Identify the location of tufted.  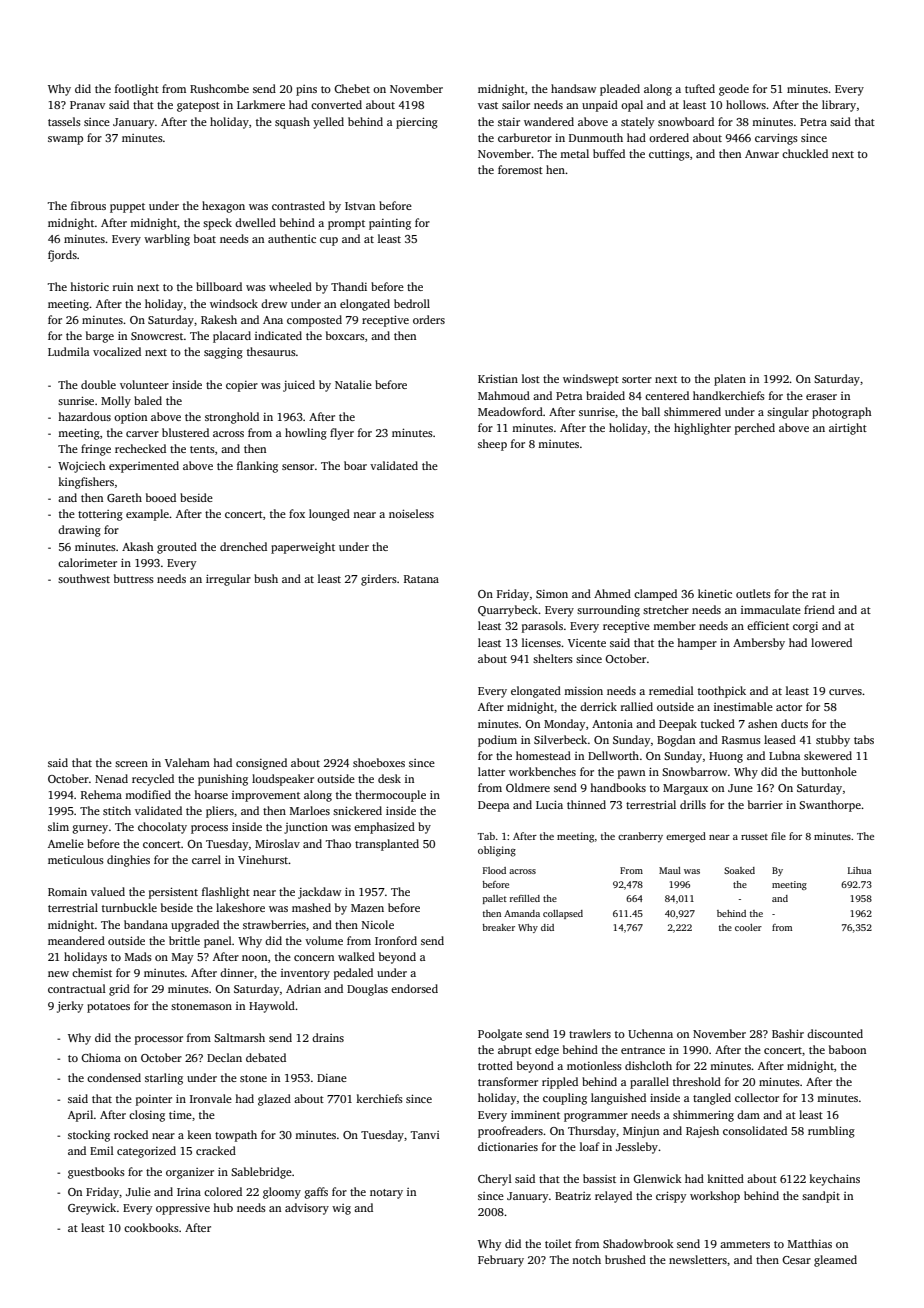
(700, 88).
